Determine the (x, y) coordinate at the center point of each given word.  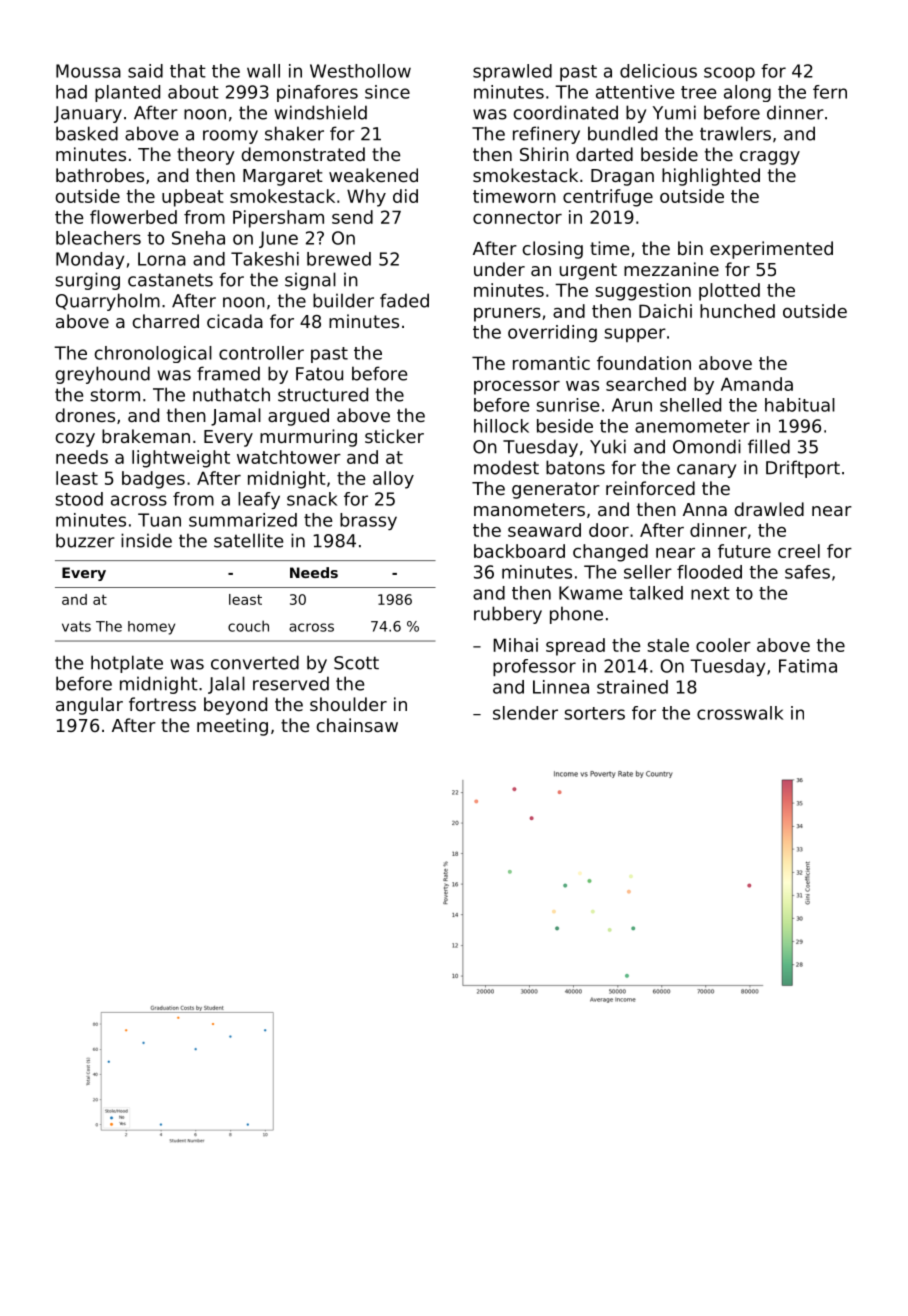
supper (635, 335)
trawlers (735, 133)
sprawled (512, 72)
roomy (230, 137)
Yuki (608, 446)
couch (248, 626)
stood (79, 499)
